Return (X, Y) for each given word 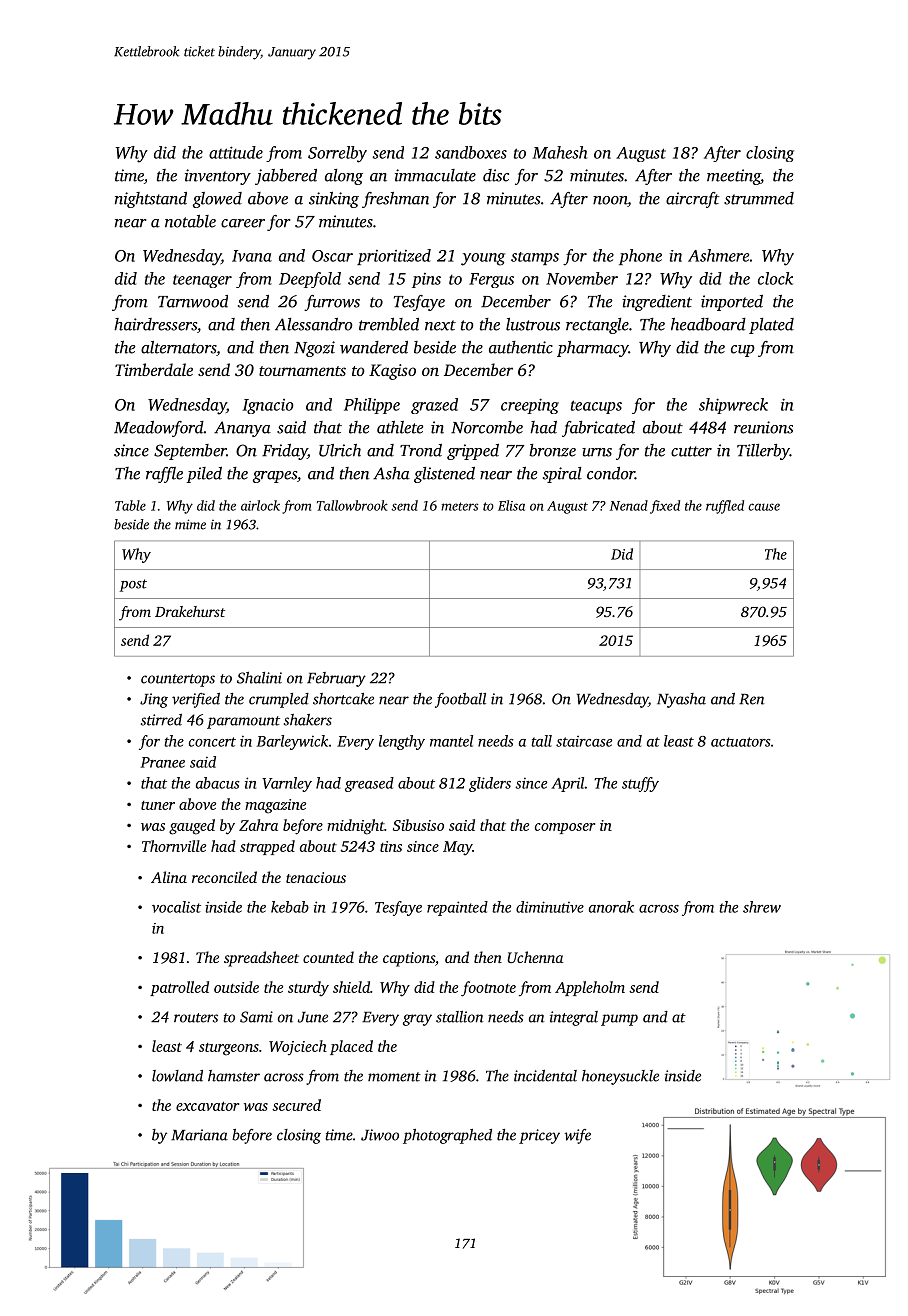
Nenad (629, 505)
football (460, 700)
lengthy (402, 742)
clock (775, 278)
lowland (177, 1076)
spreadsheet (261, 959)
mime (190, 524)
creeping (530, 406)
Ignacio (268, 406)
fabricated (598, 429)
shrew (762, 907)
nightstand (151, 200)
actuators (741, 742)
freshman (395, 200)
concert (212, 742)
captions (409, 959)
